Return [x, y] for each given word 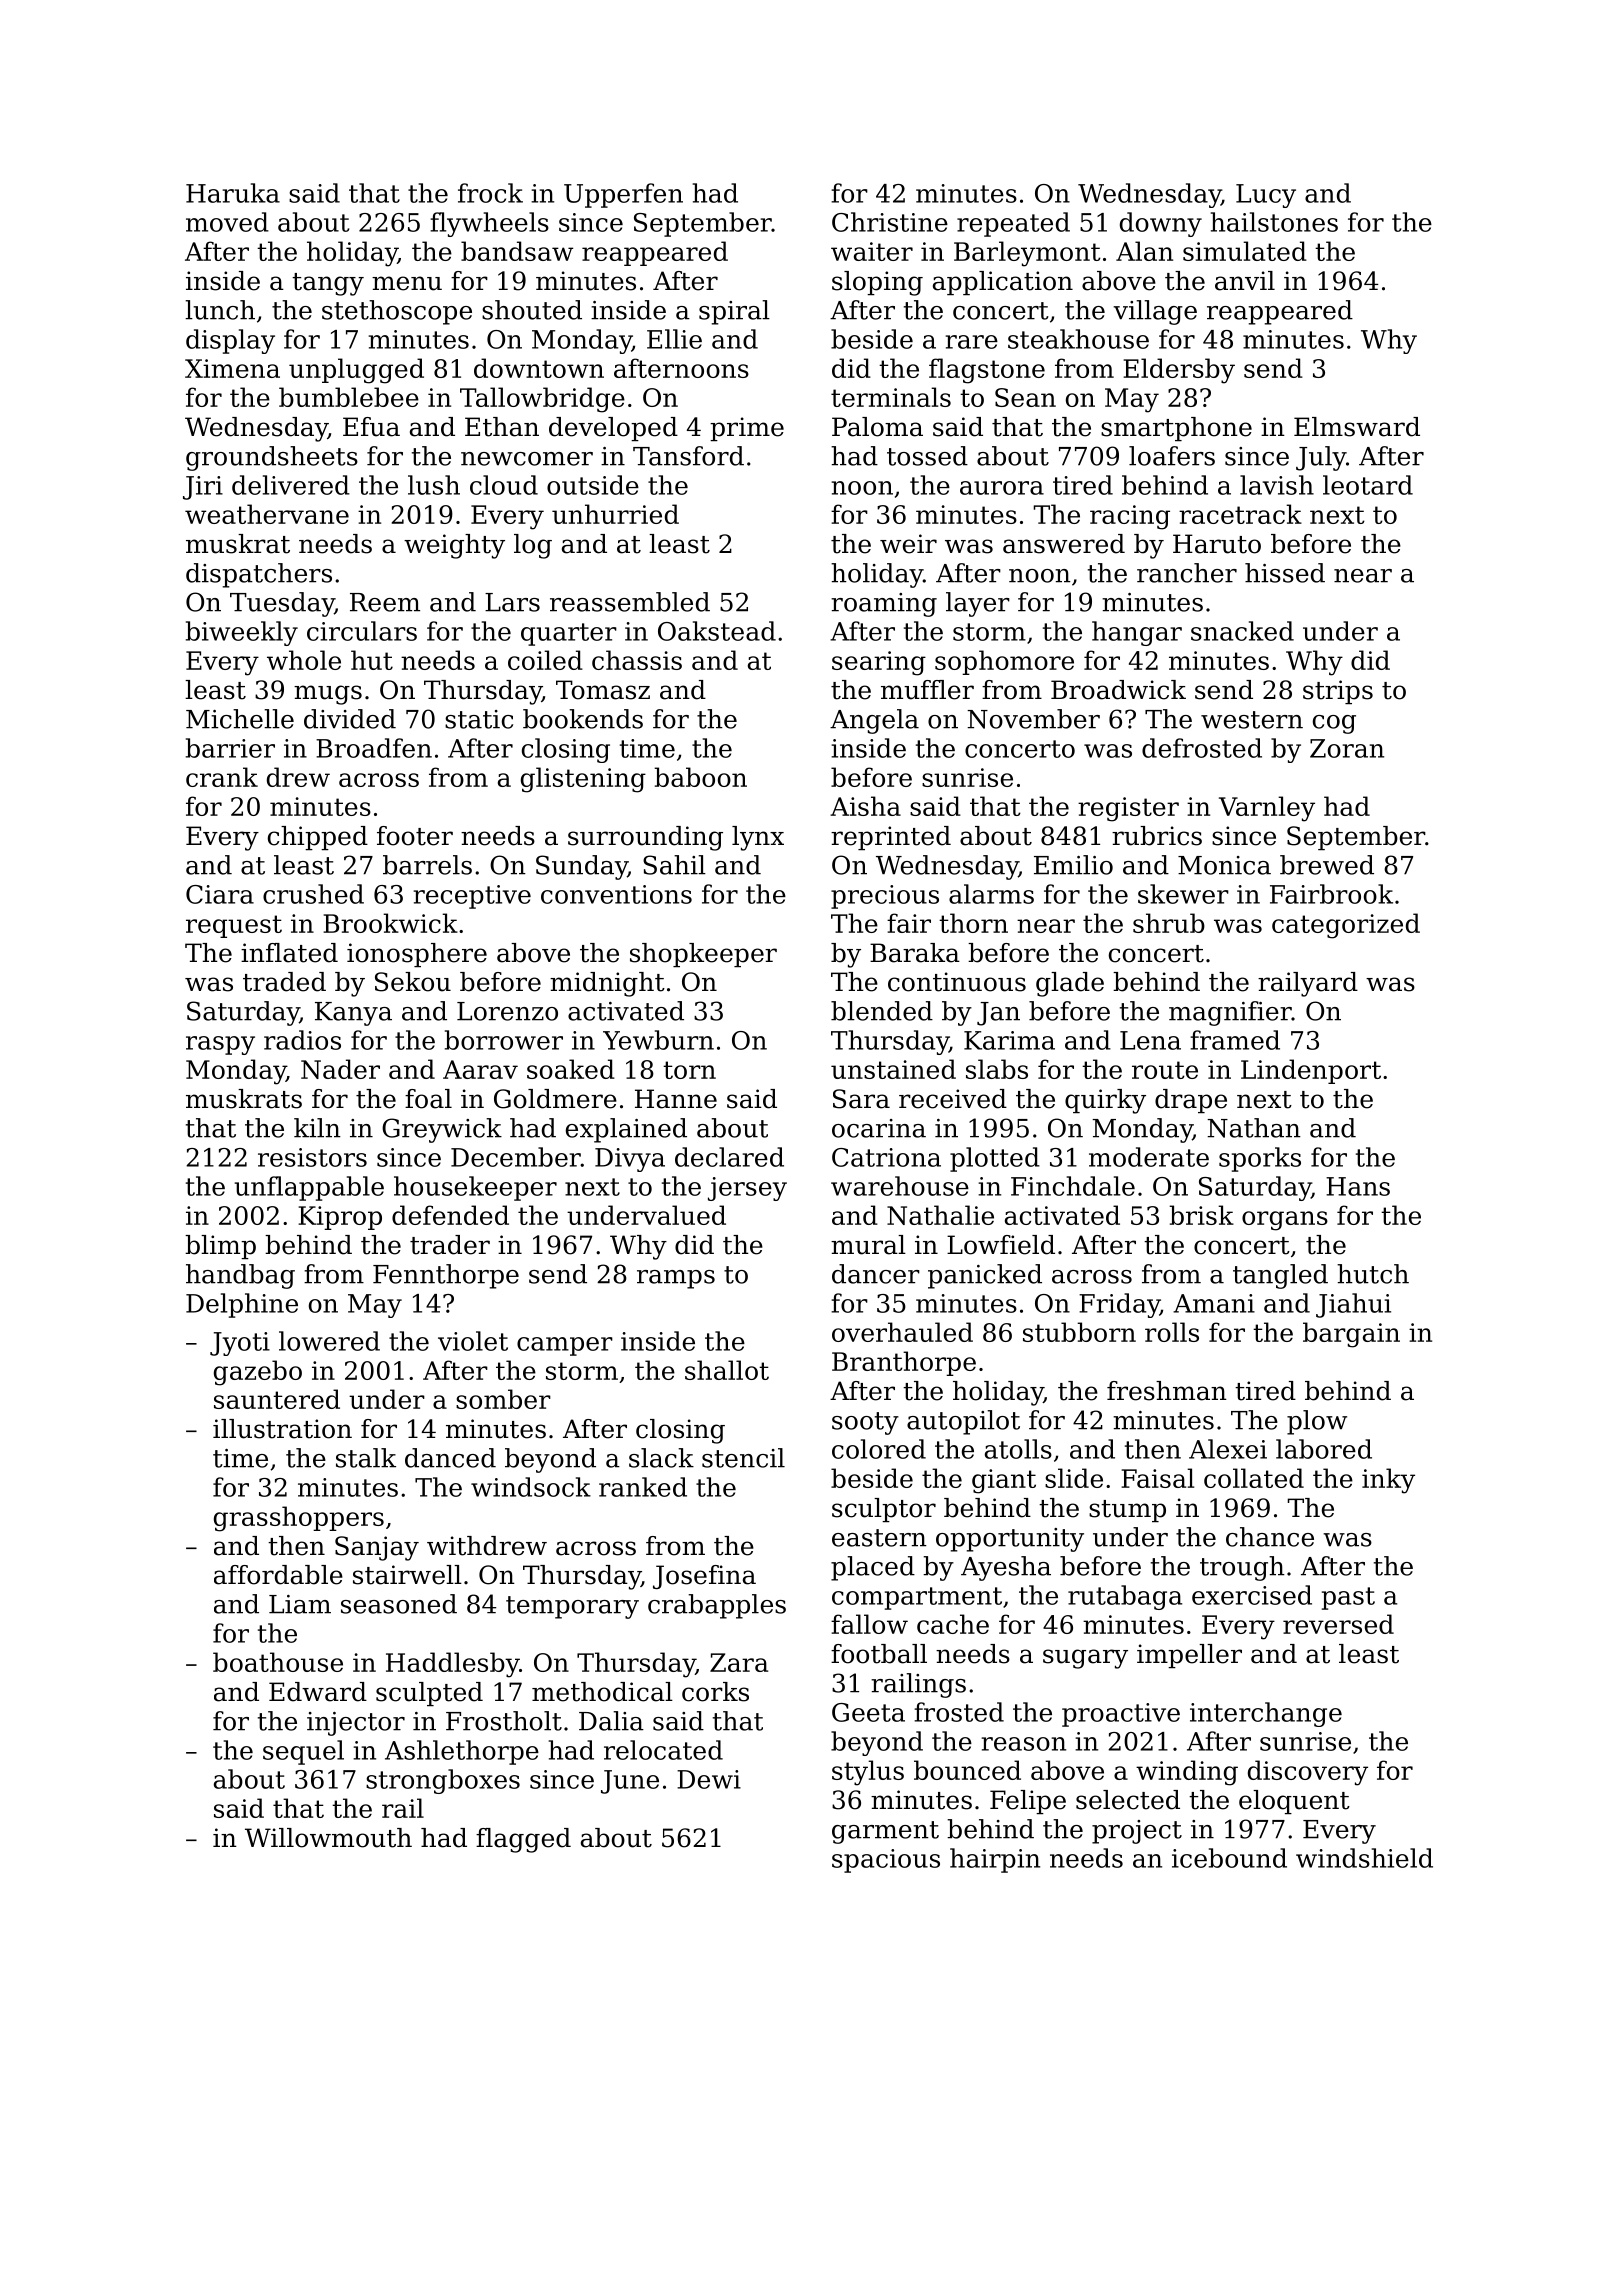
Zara [739, 1662]
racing [1130, 517]
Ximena [232, 368]
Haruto [1217, 544]
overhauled [902, 1332]
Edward [318, 1692]
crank [222, 777]
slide [1074, 1478]
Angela [874, 721]
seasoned [399, 1604]
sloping [877, 283]
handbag [240, 1276]
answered [1064, 544]
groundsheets [272, 458]
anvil [1245, 281]
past [1348, 1598]
